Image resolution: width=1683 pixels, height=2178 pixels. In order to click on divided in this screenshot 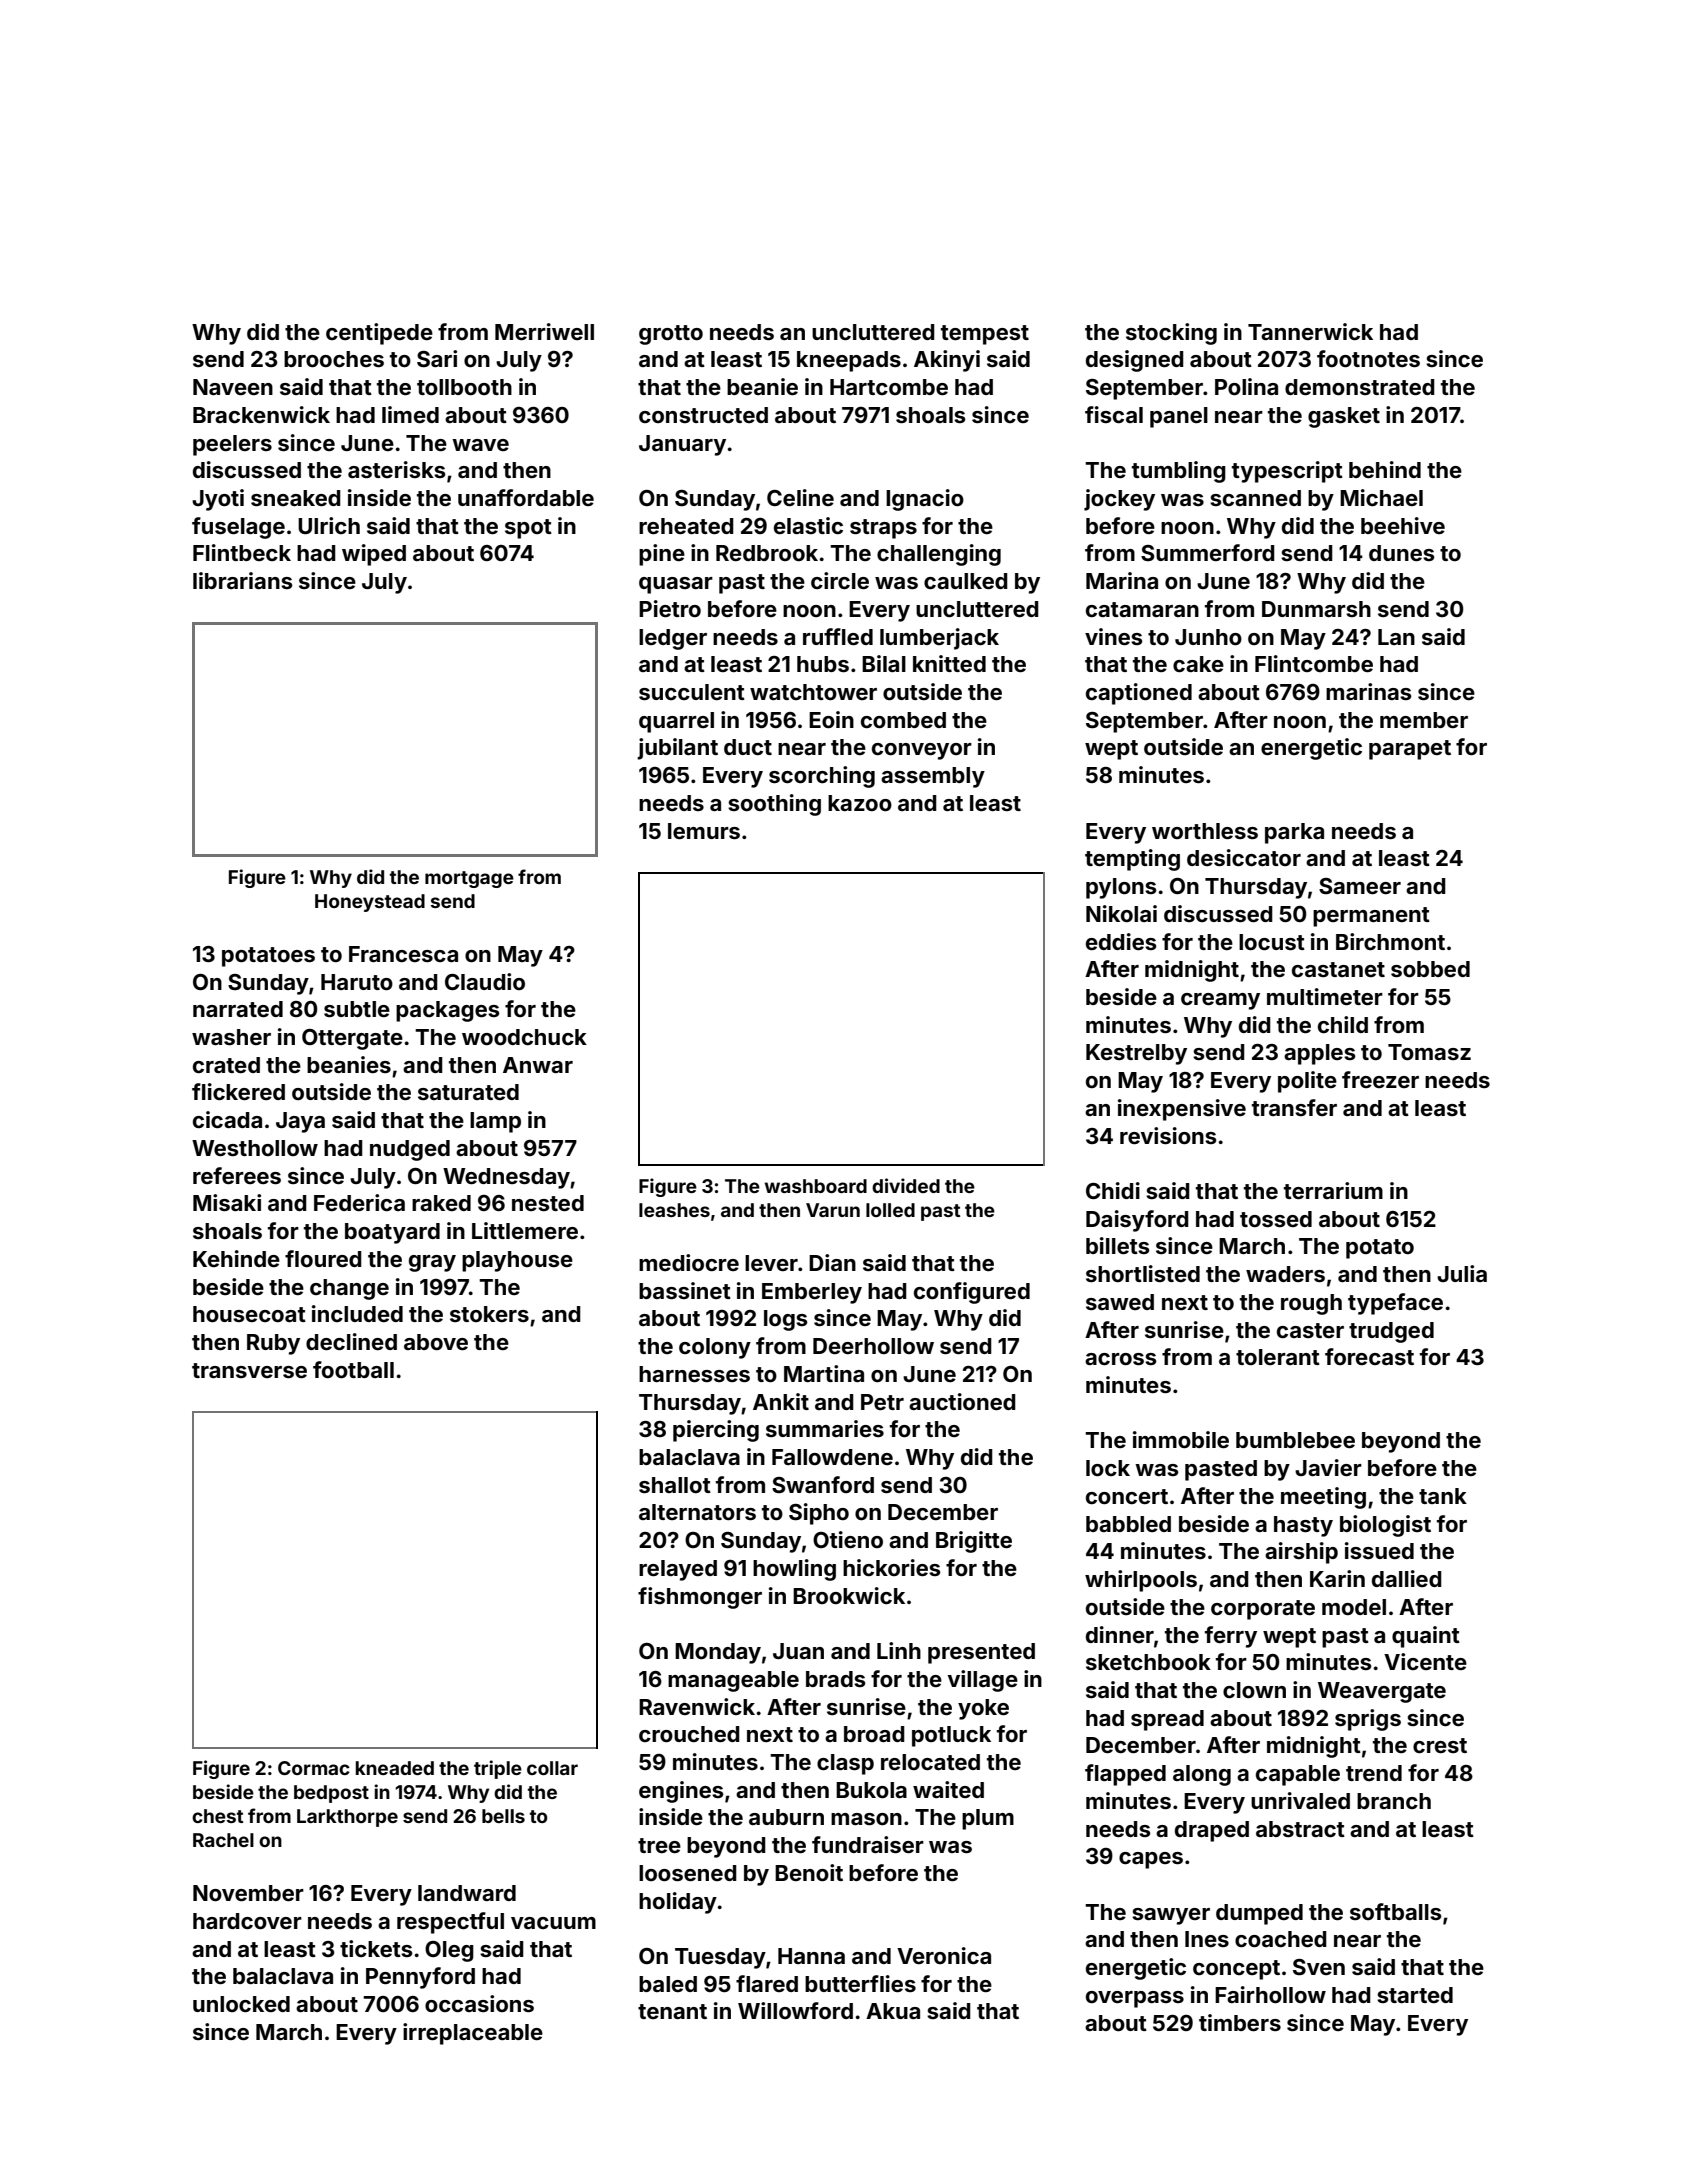, I will do `click(906, 1185)`.
